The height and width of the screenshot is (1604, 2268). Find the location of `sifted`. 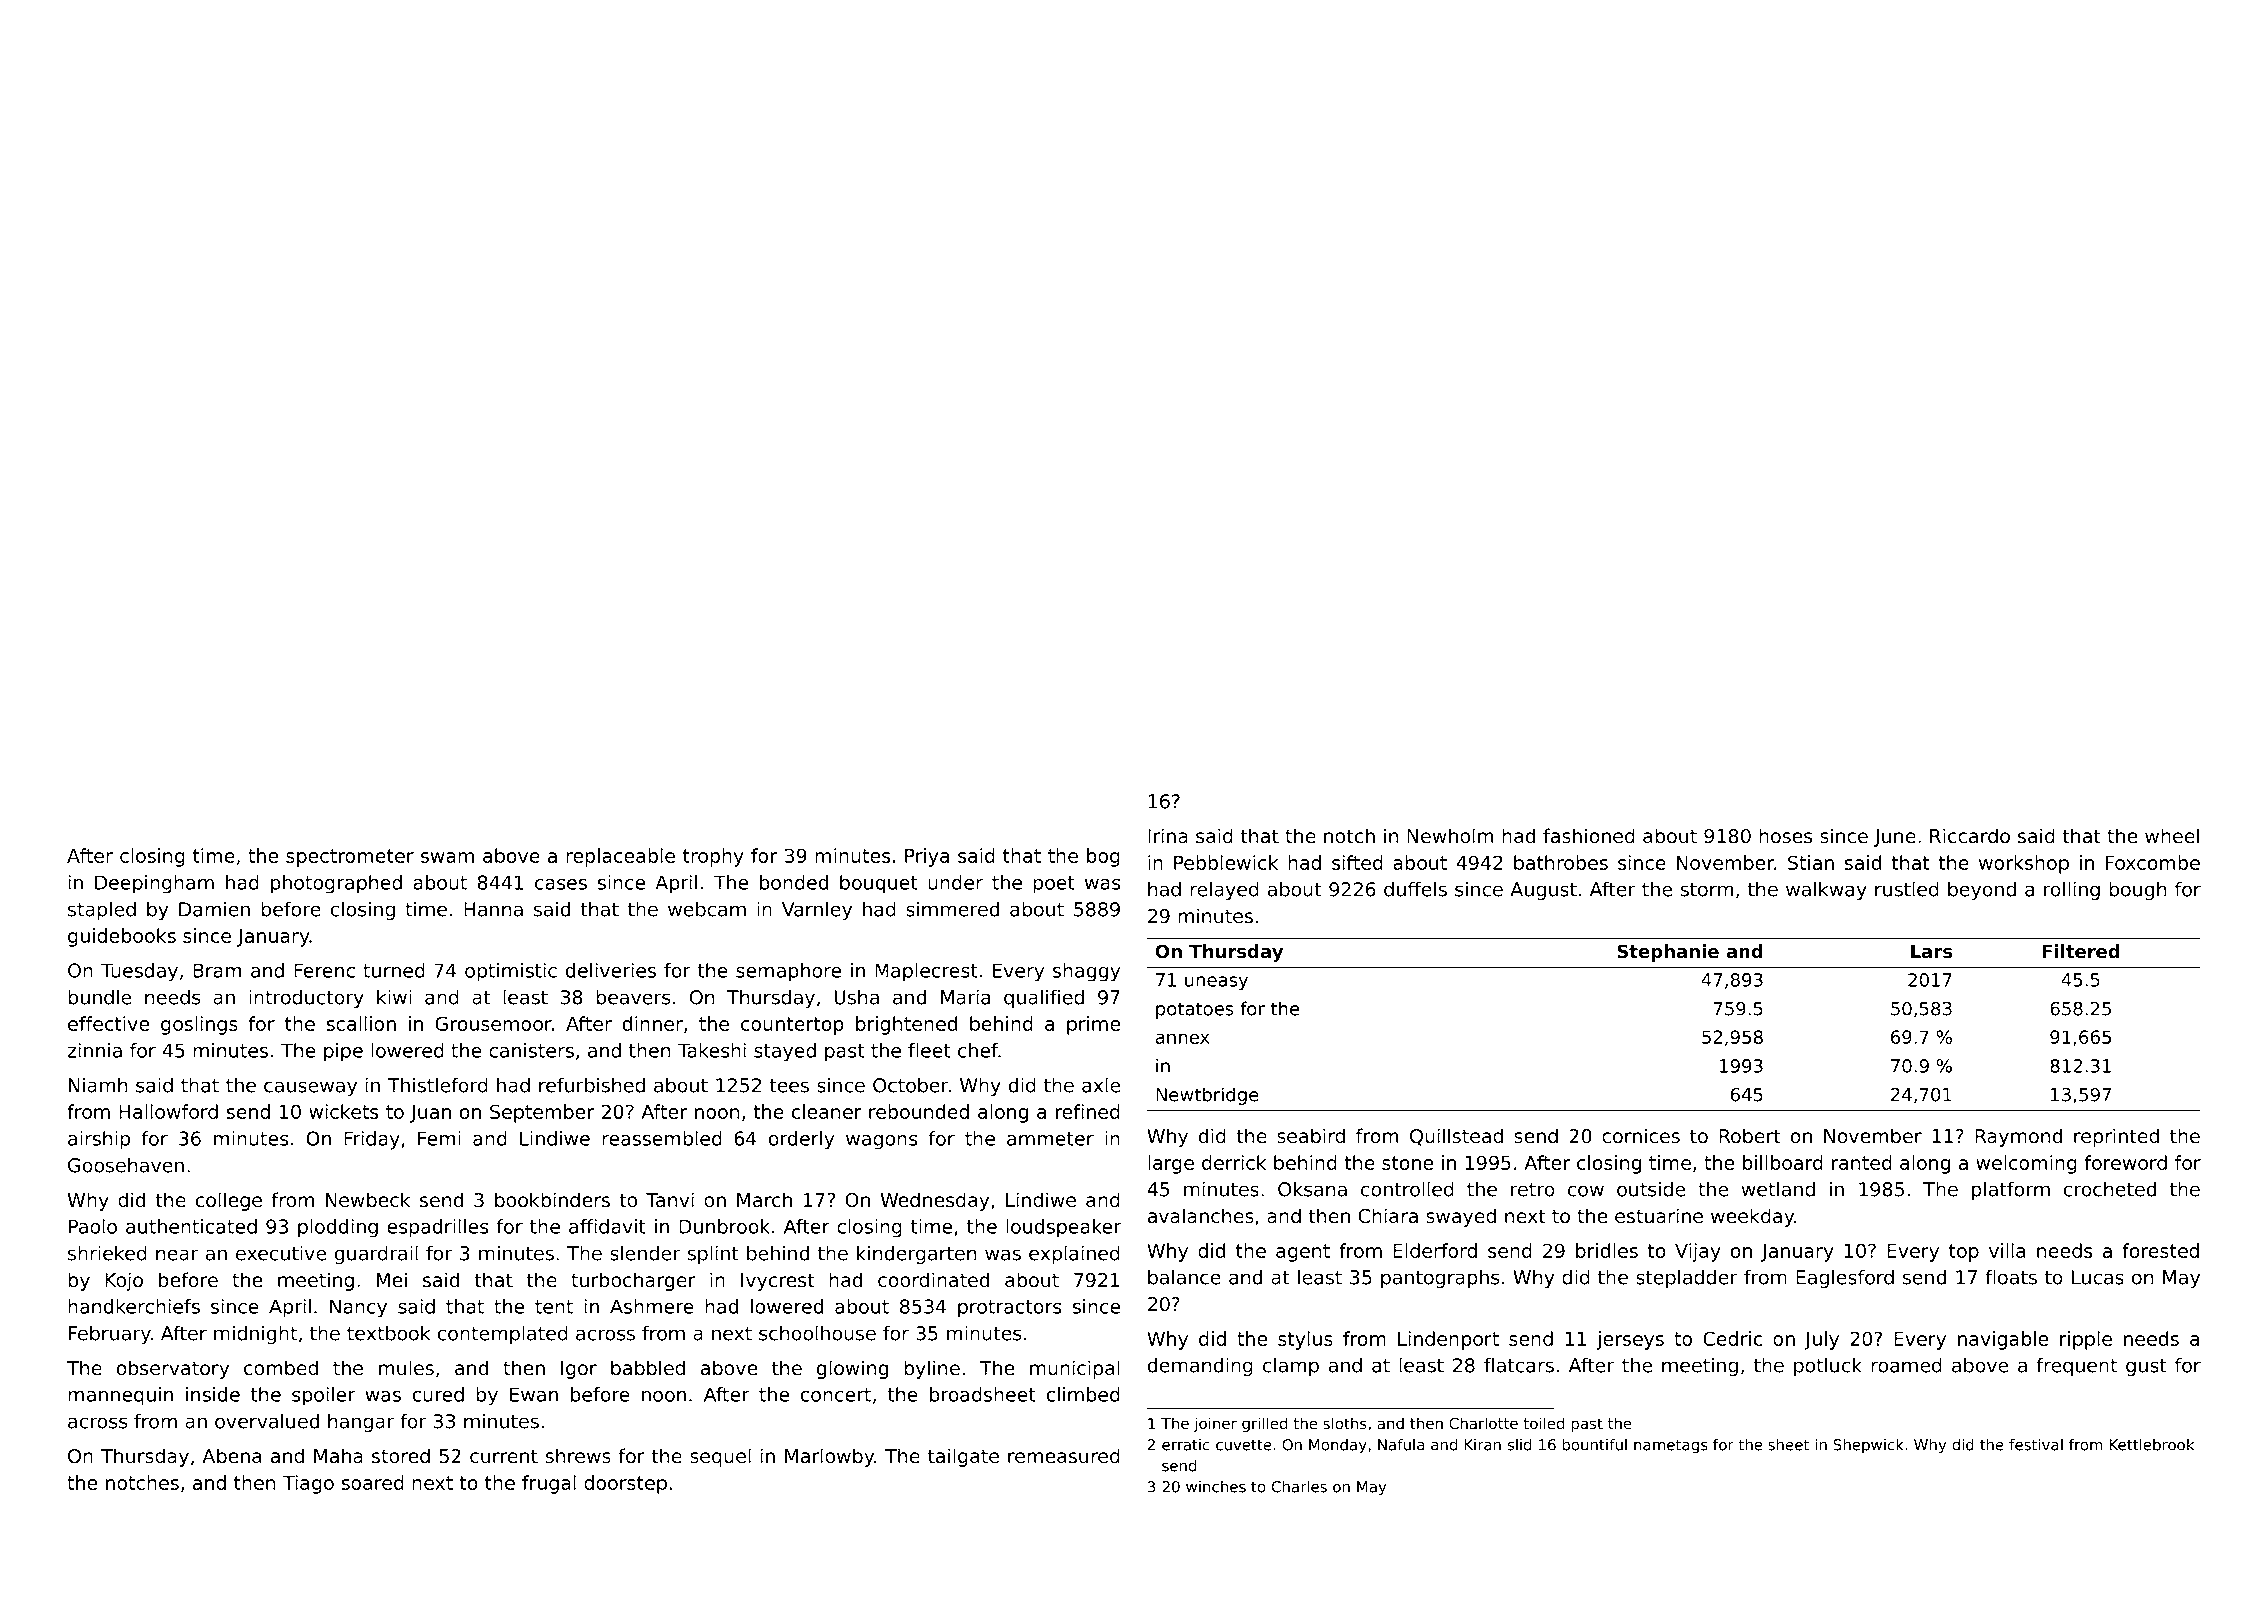

sifted is located at coordinates (1357, 862).
